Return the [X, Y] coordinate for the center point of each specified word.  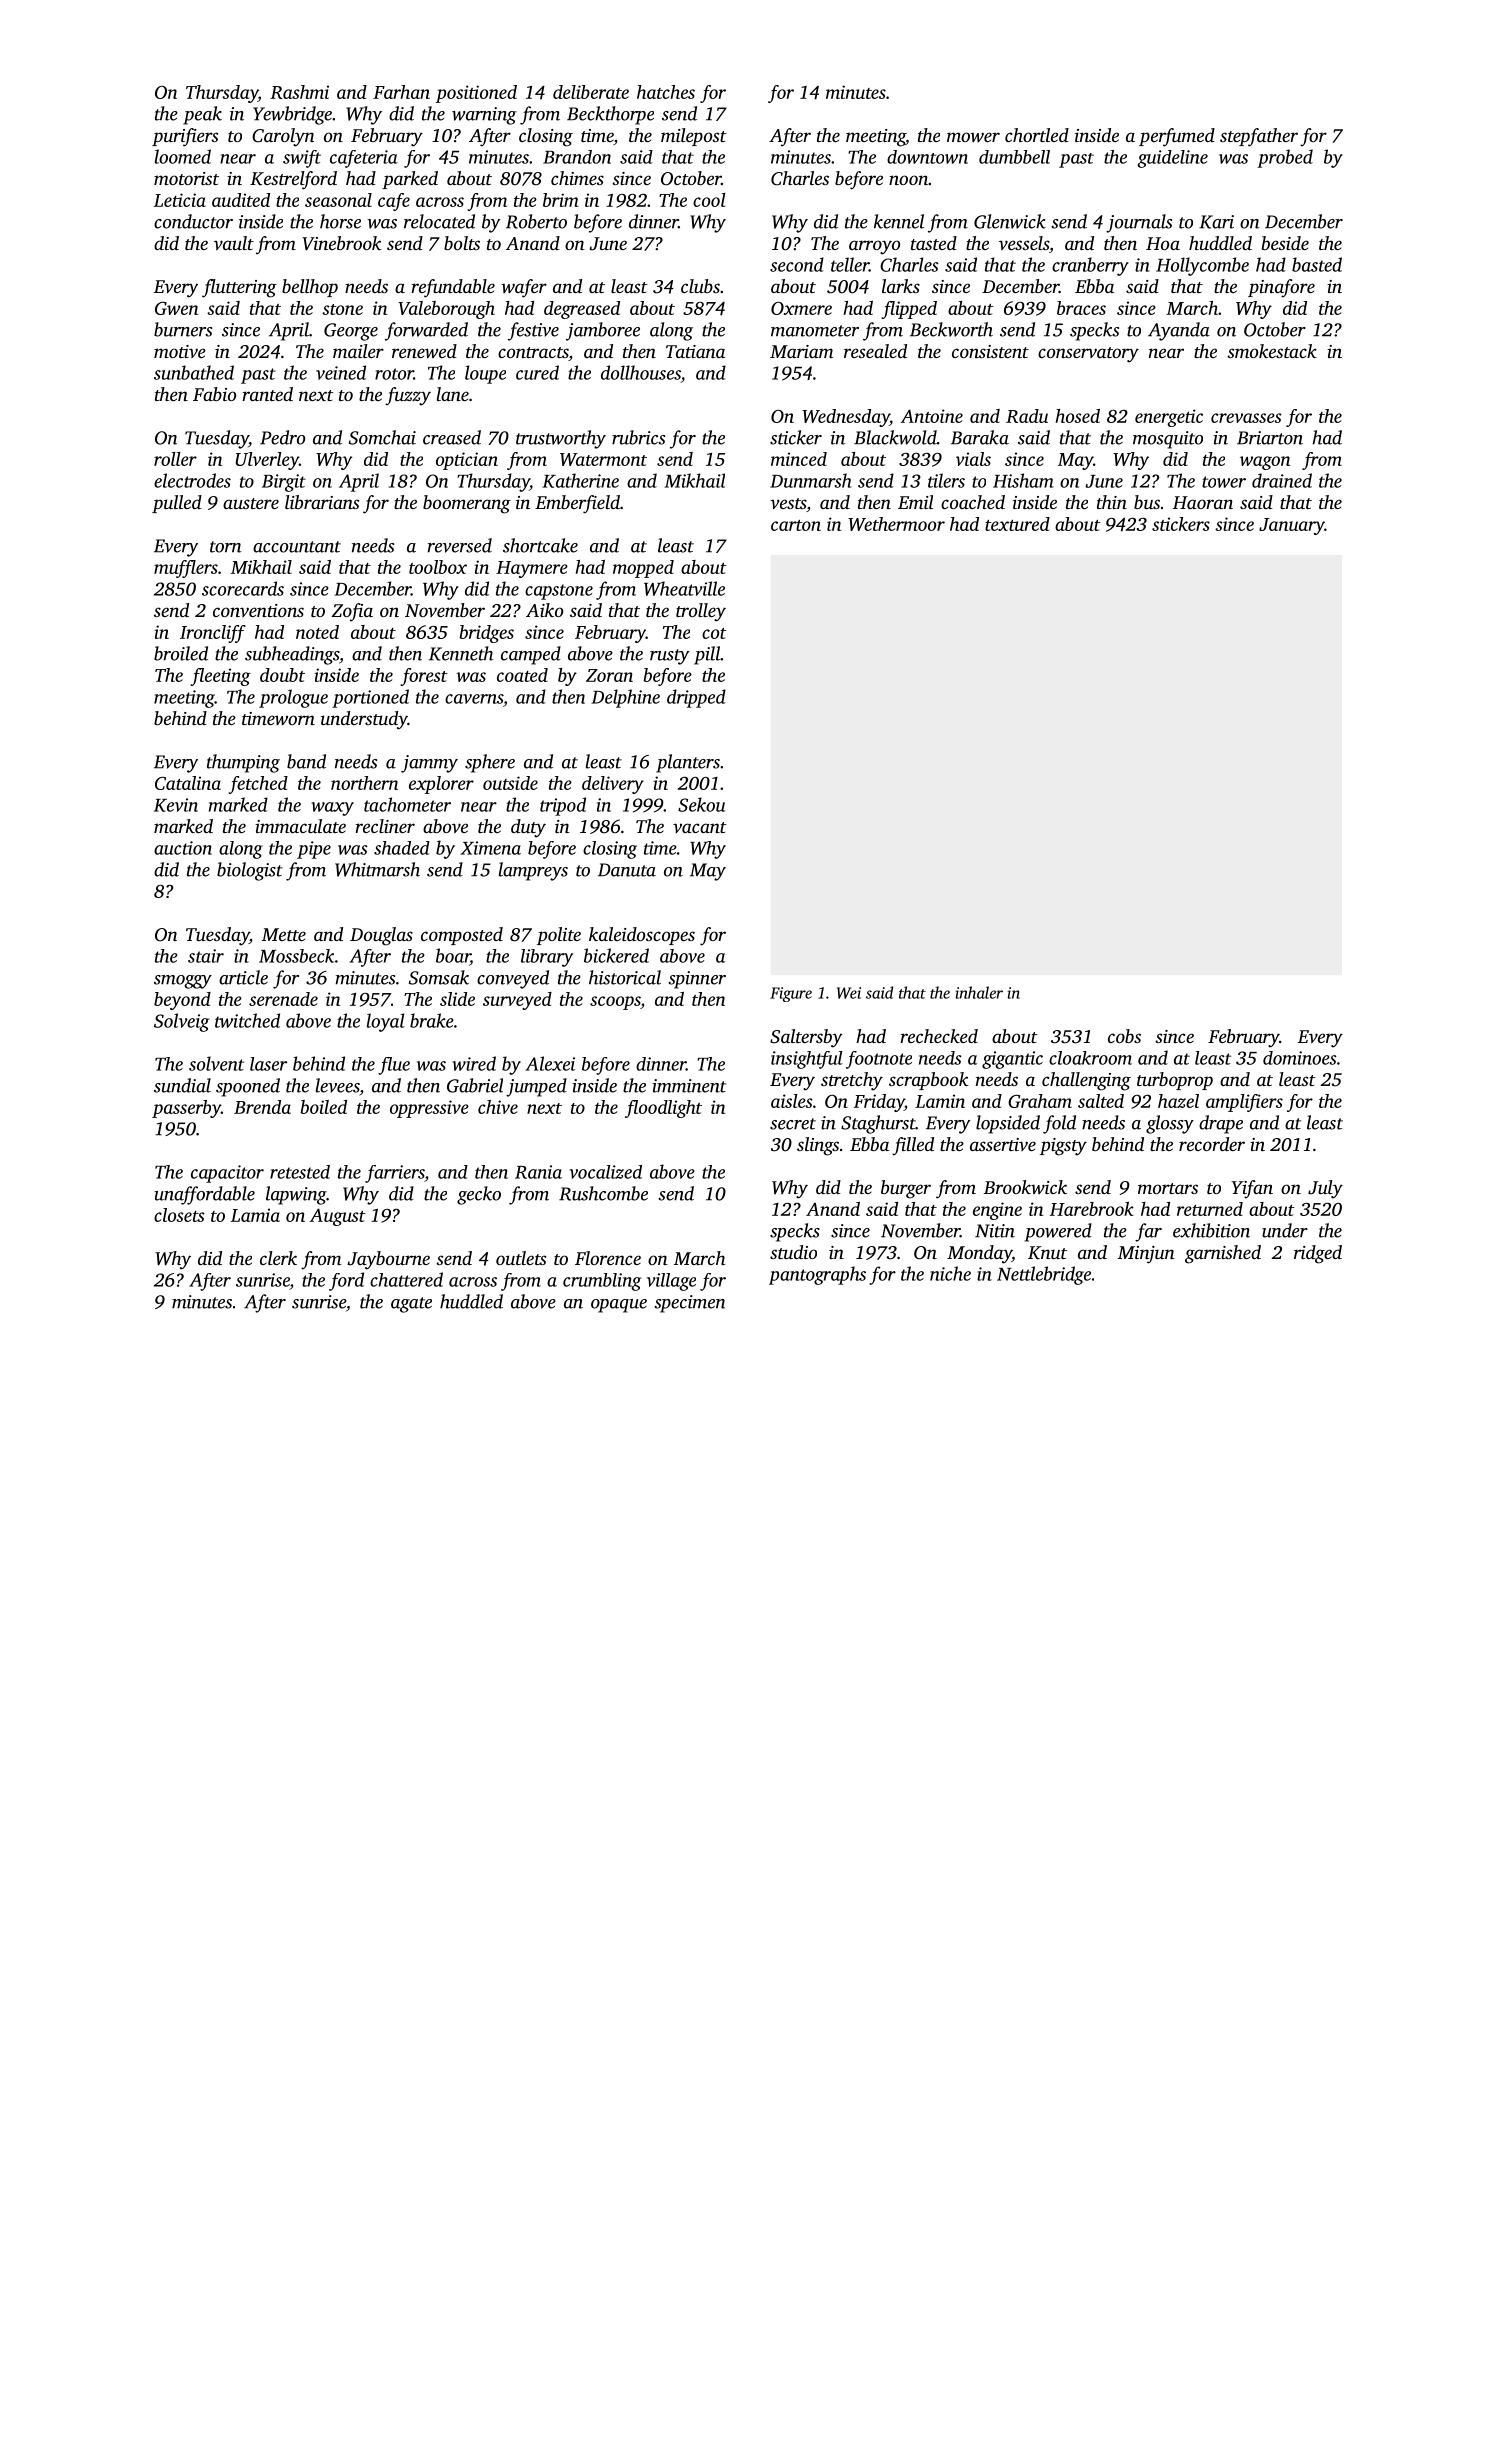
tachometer [407, 804]
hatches [666, 92]
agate [411, 1305]
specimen [689, 1304]
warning [484, 116]
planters [688, 763]
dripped [696, 698]
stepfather [1259, 137]
